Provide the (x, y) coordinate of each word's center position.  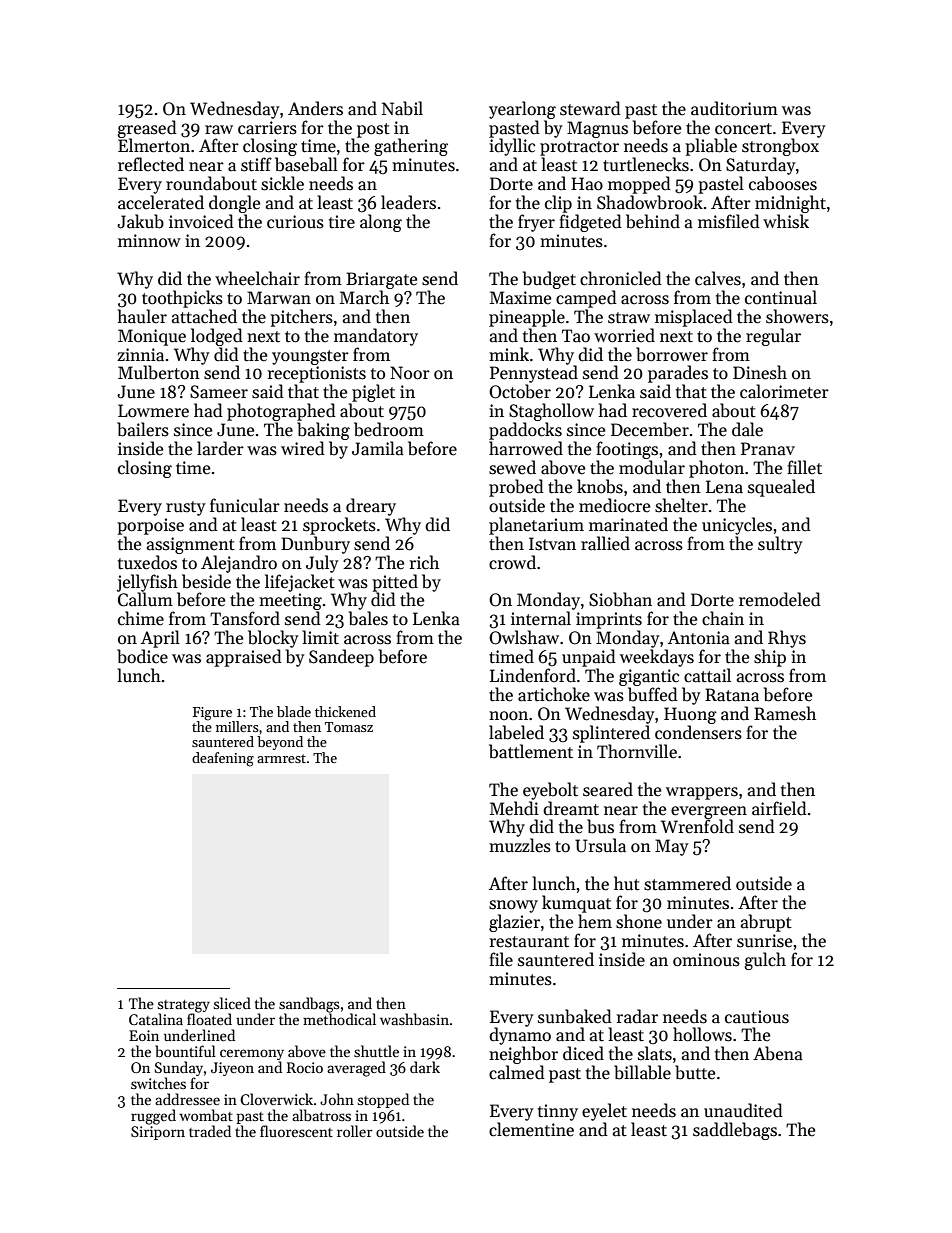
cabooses (783, 183)
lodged (217, 337)
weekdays (657, 658)
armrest (281, 758)
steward (590, 108)
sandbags (309, 1005)
